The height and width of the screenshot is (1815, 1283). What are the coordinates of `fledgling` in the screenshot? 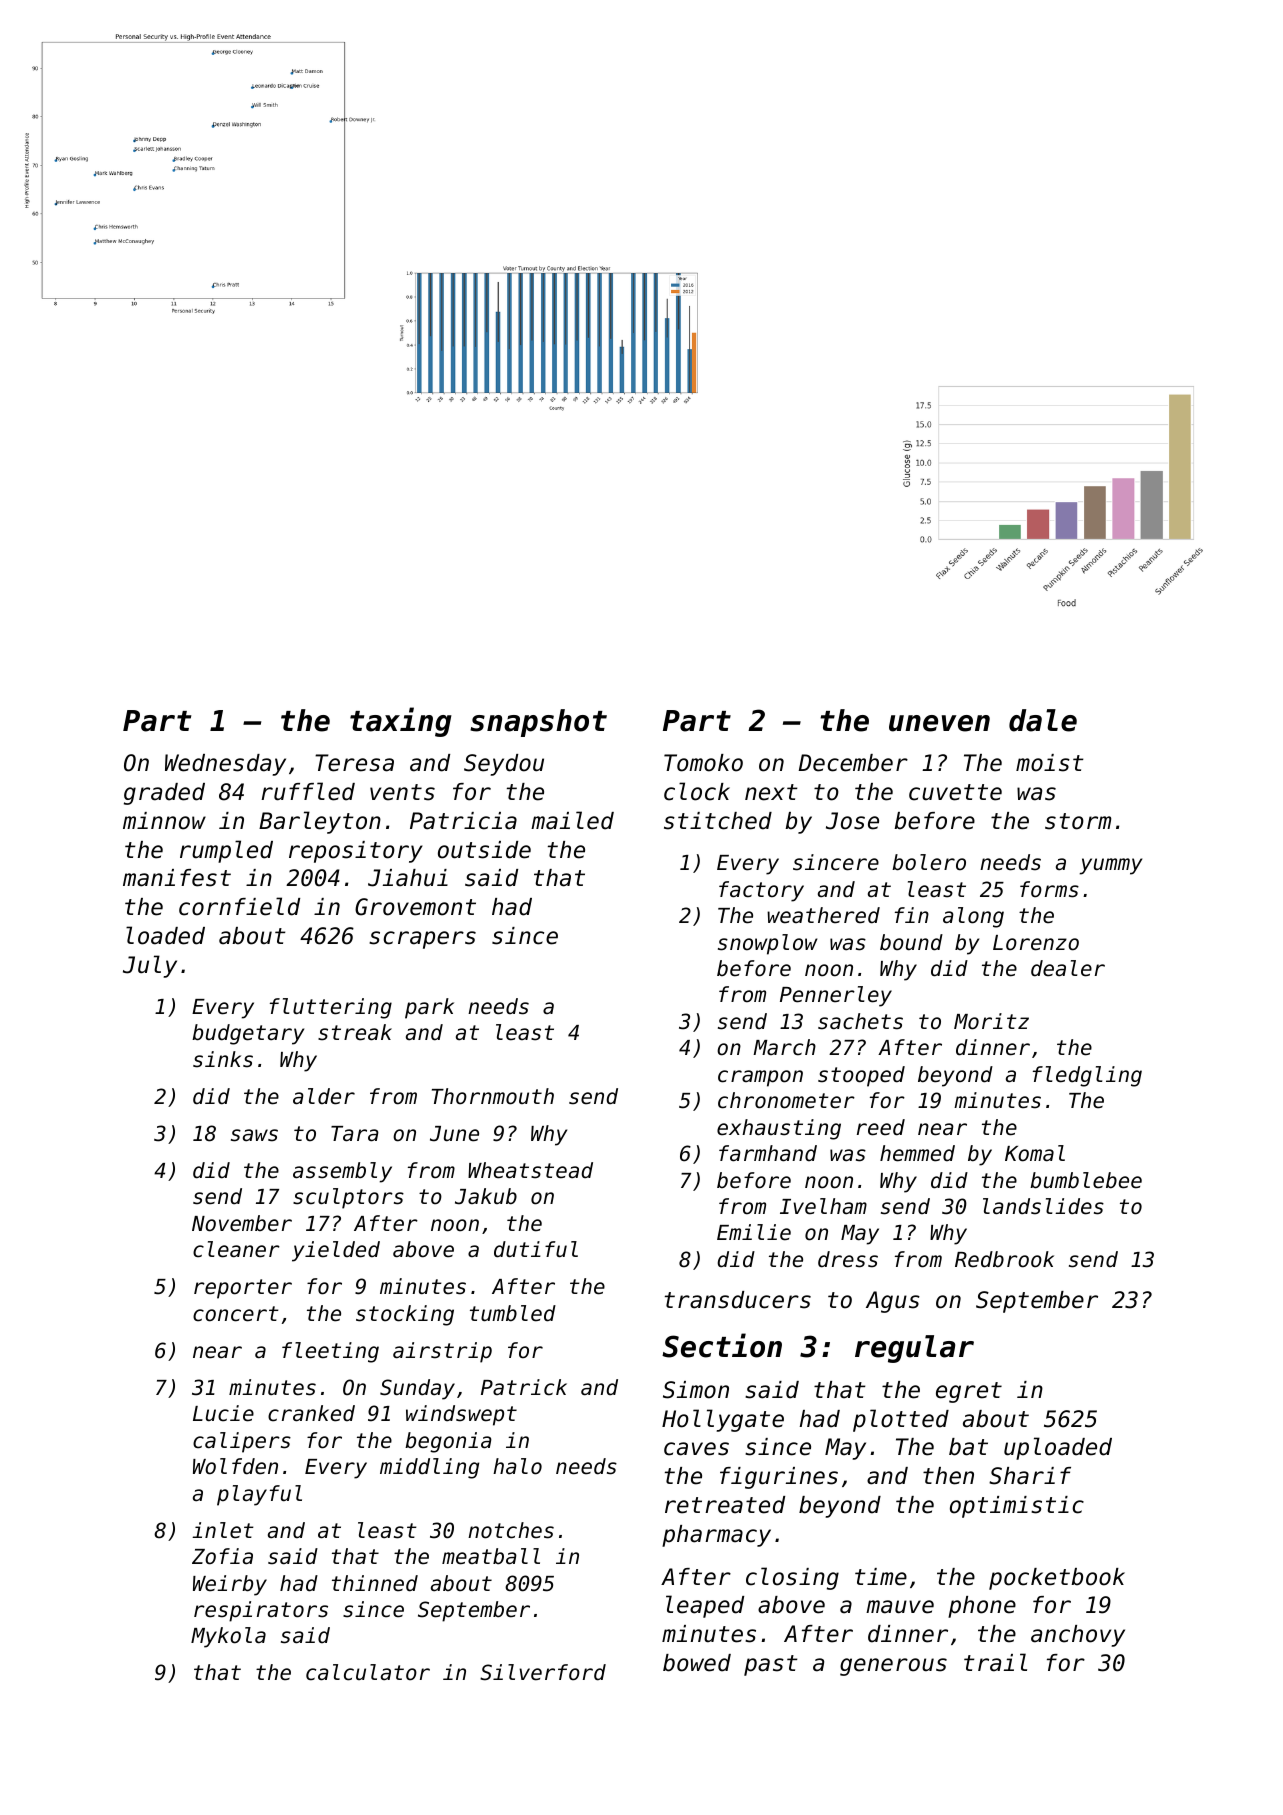 It's located at (1087, 1076).
